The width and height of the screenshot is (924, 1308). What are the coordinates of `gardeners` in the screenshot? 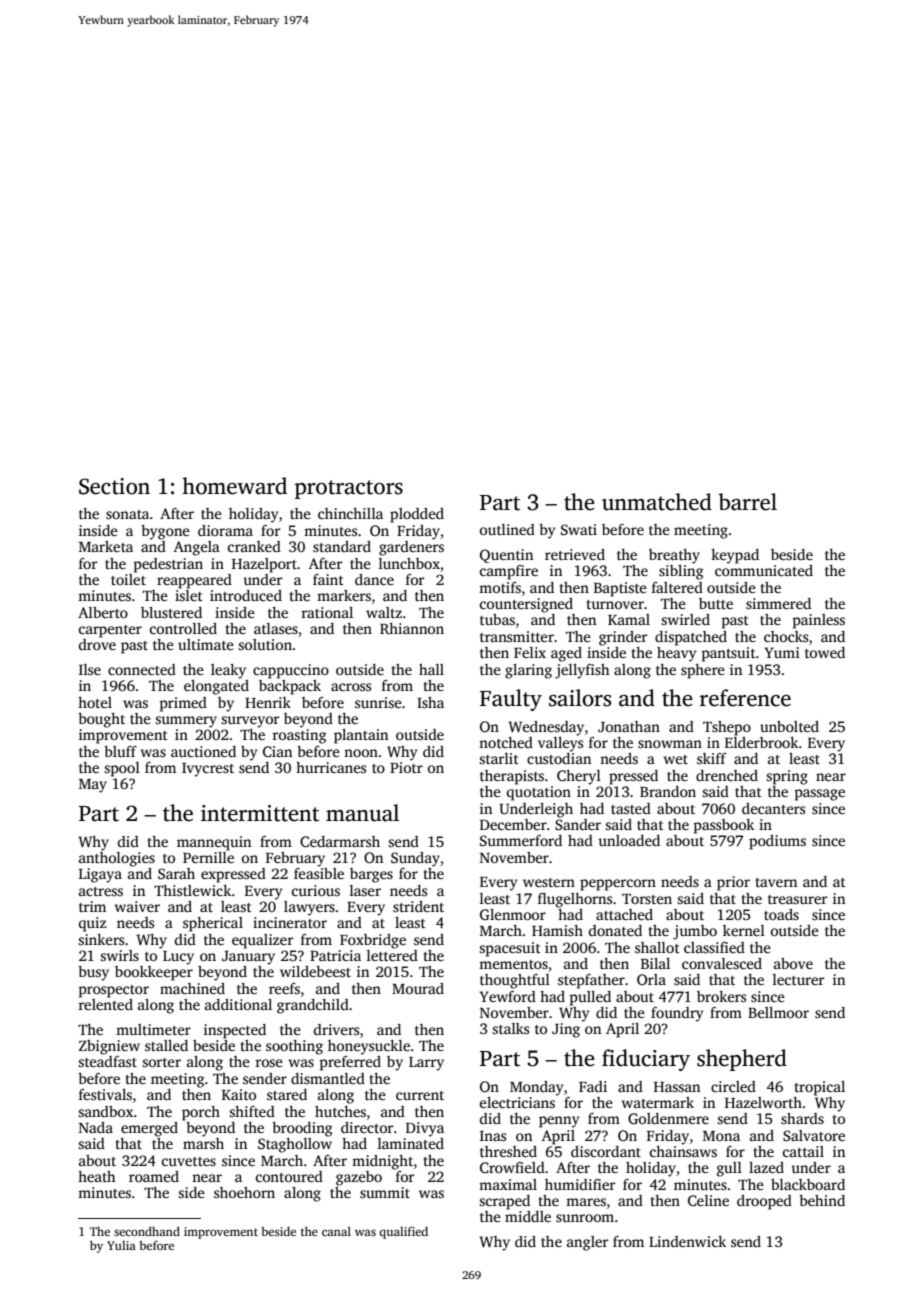 It's located at (411, 548).
